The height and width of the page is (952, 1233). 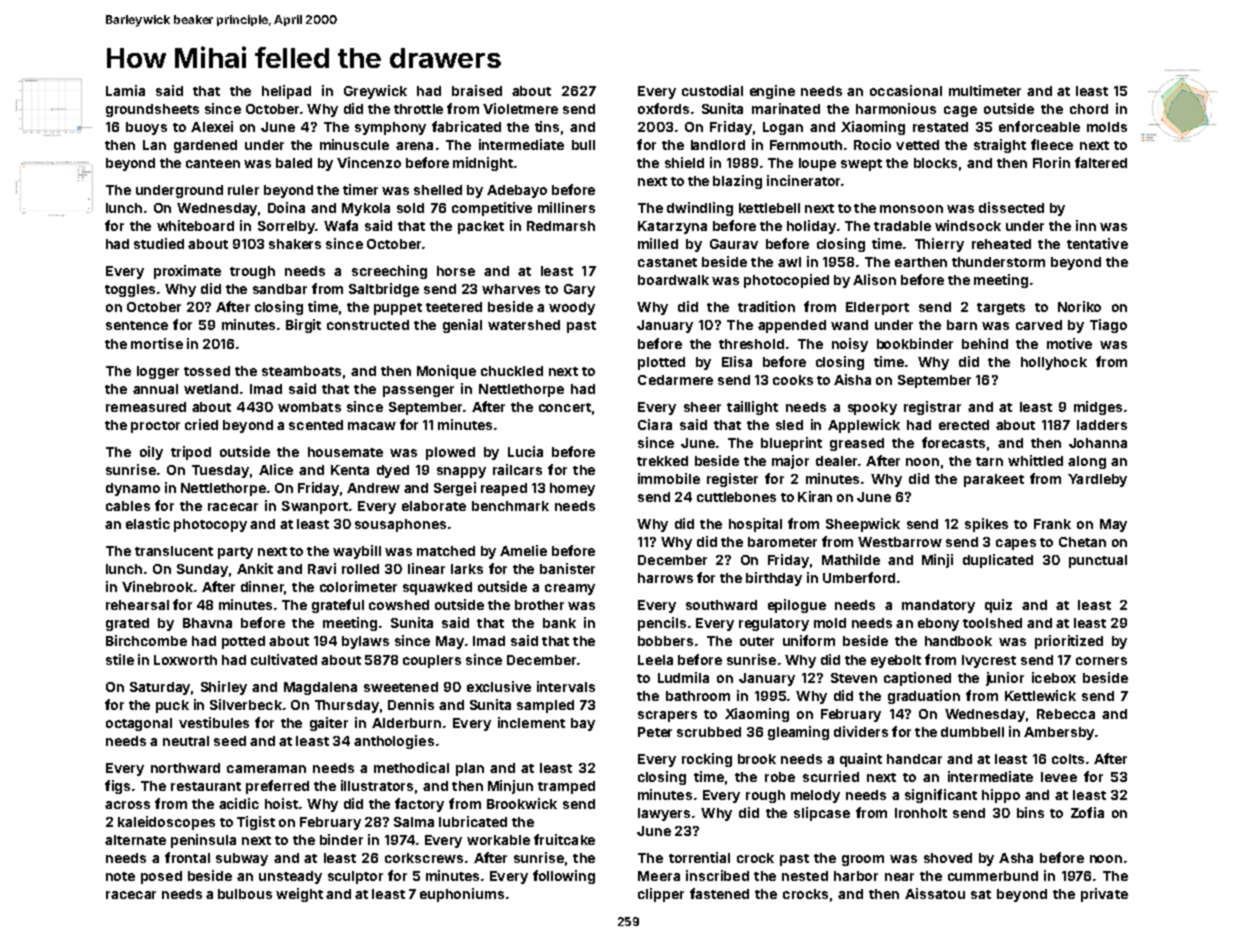 What do you see at coordinates (286, 92) in the page?
I see `helipad` at bounding box center [286, 92].
